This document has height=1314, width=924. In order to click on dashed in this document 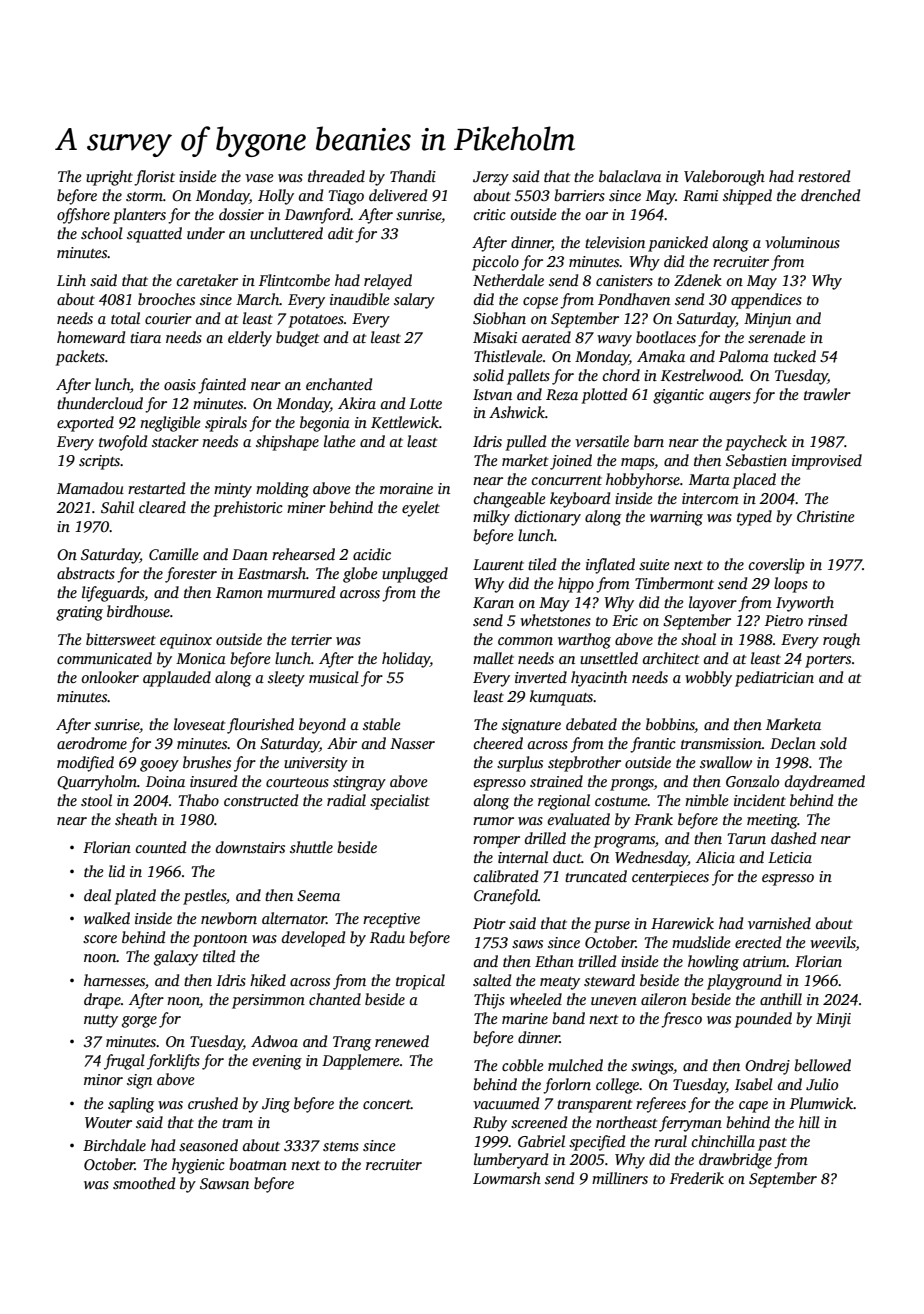, I will do `click(793, 838)`.
